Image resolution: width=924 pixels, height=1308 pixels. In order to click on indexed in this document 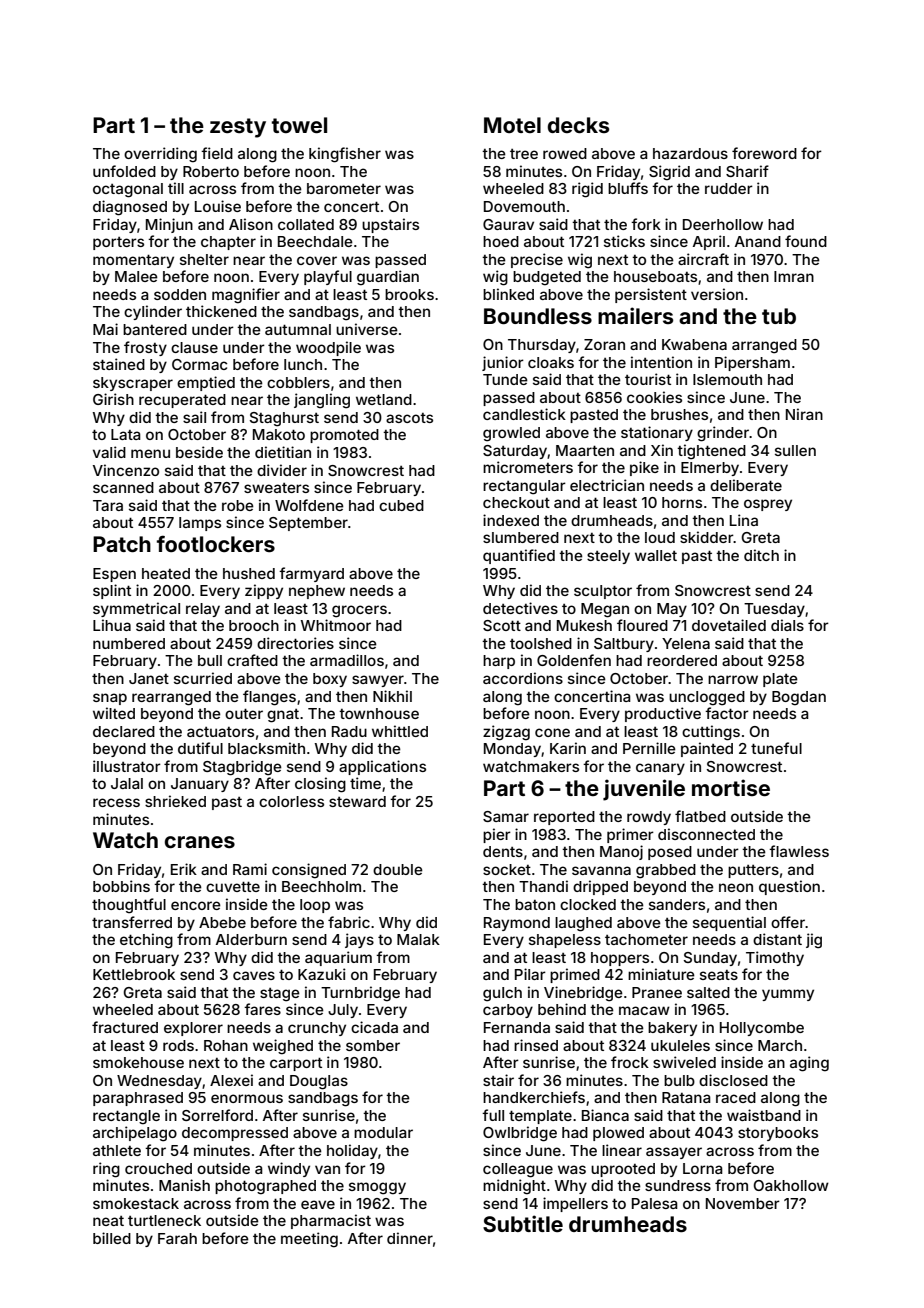, I will do `click(511, 520)`.
